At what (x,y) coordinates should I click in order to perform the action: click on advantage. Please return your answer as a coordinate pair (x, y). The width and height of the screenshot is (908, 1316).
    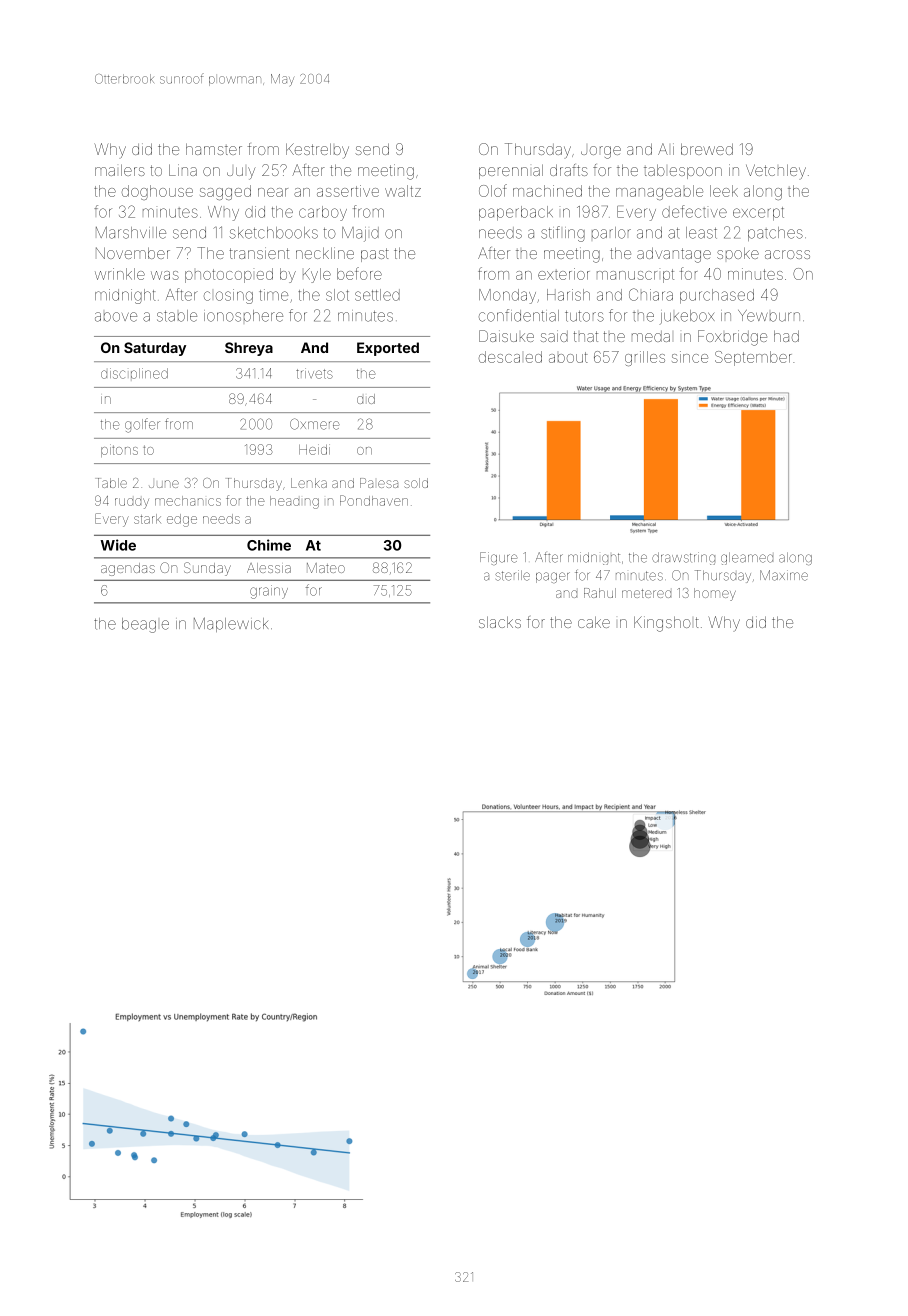
    Looking at the image, I should click on (674, 255).
